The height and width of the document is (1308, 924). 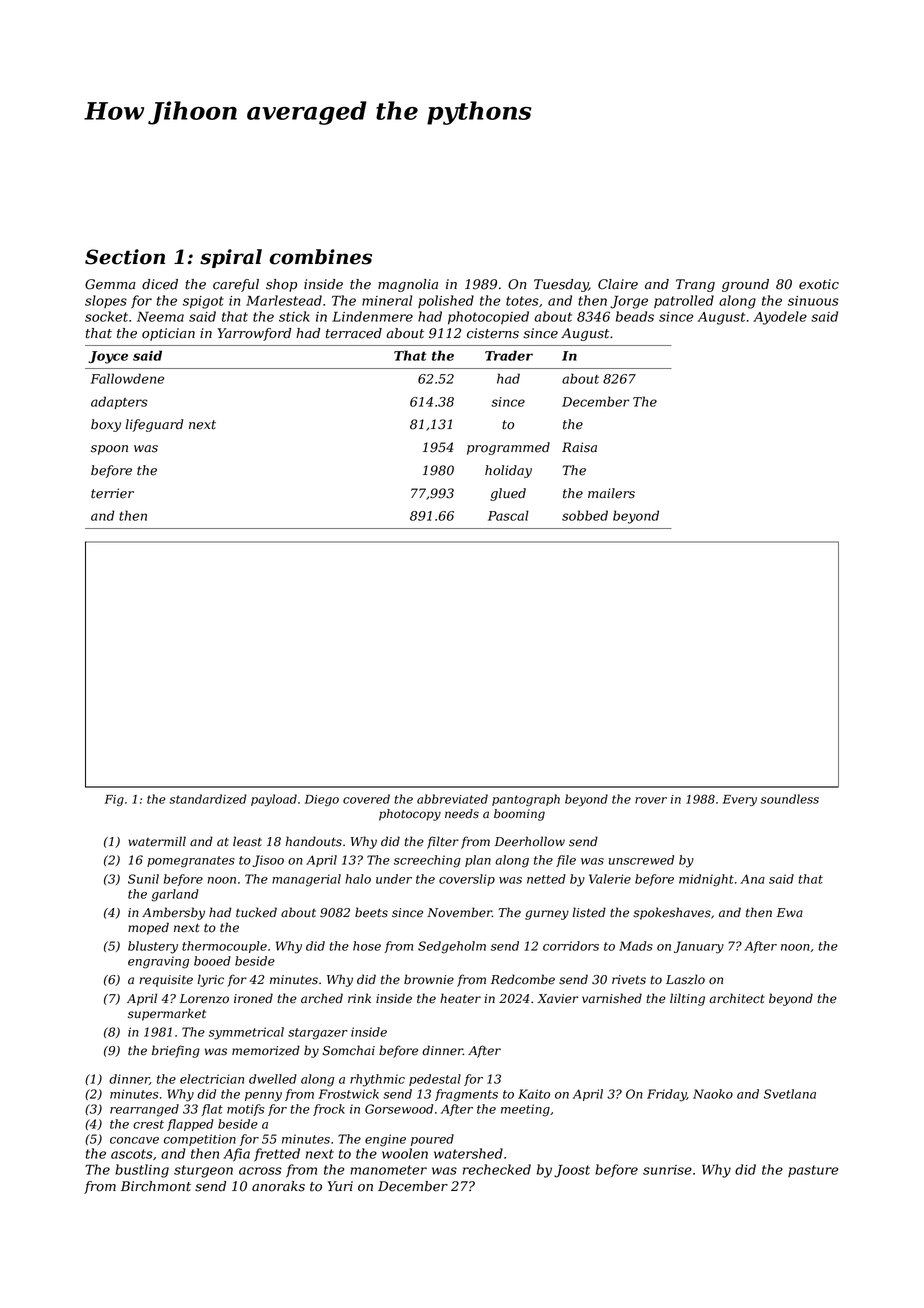 What do you see at coordinates (168, 334) in the document?
I see `optician` at bounding box center [168, 334].
